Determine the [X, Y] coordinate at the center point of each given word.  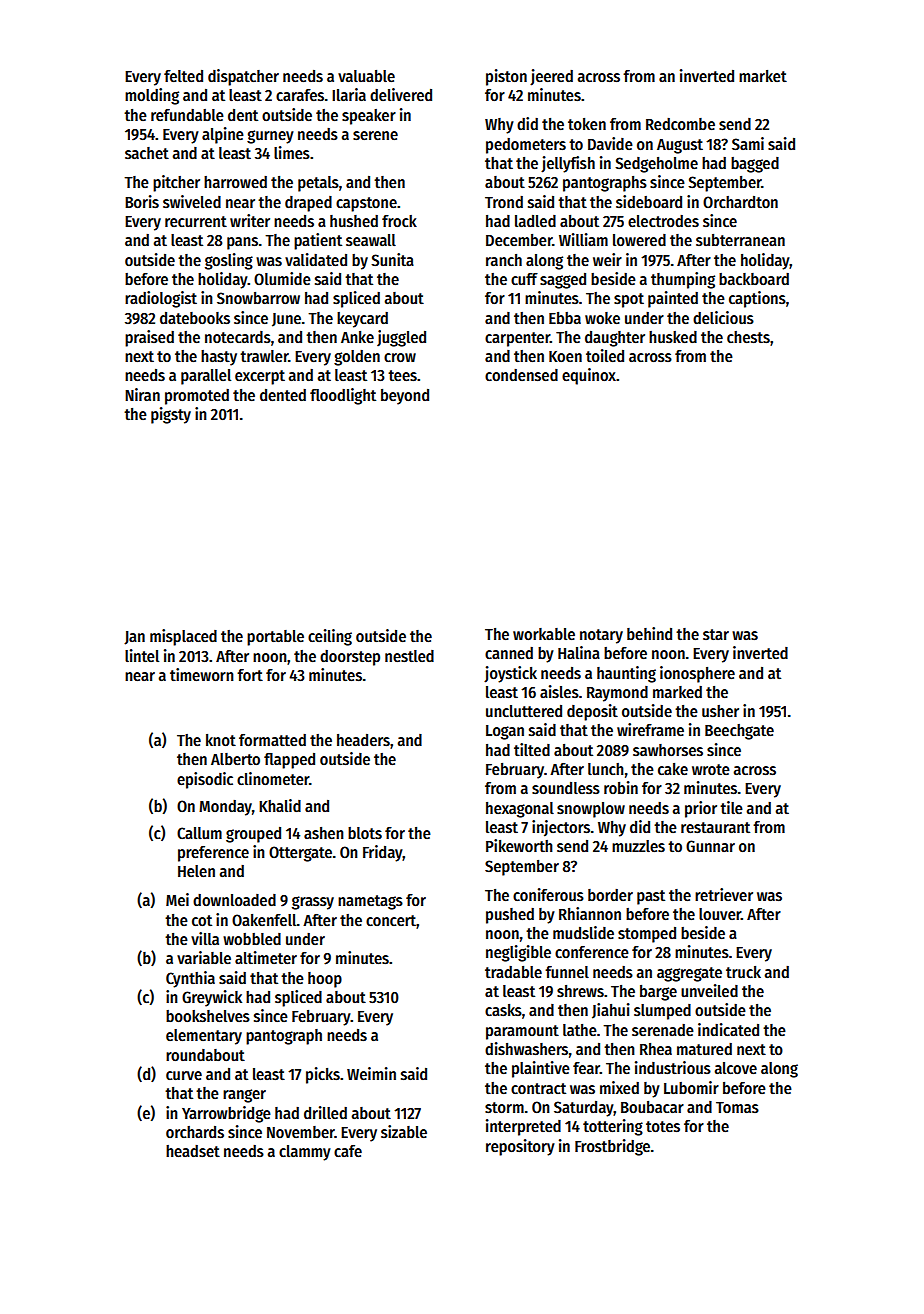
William [583, 239]
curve [184, 1075]
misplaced [183, 637]
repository [520, 1147]
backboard [754, 279]
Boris [142, 202]
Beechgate [739, 732]
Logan [505, 732]
